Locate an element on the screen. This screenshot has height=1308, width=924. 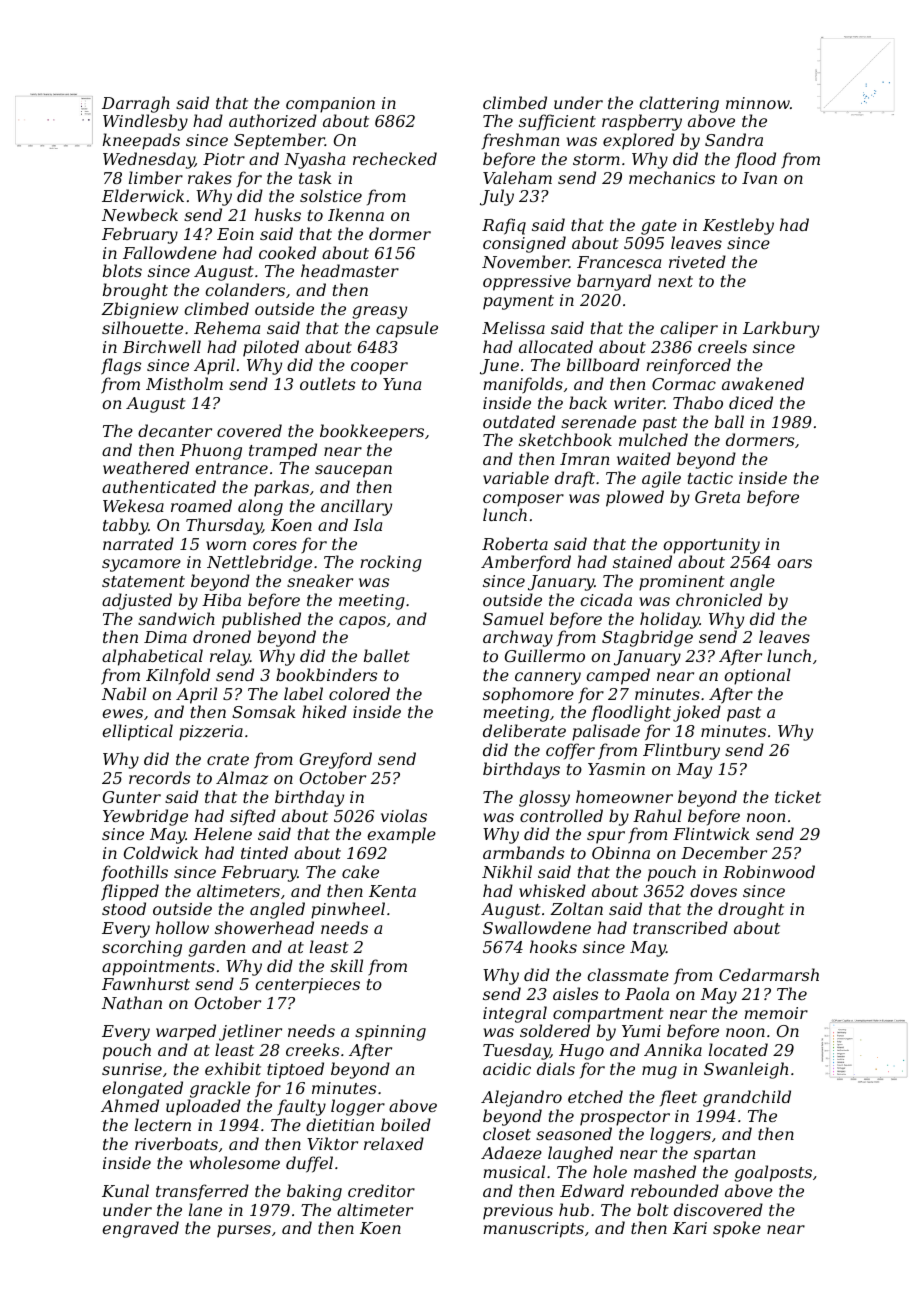
rechecked is located at coordinates (395, 158).
